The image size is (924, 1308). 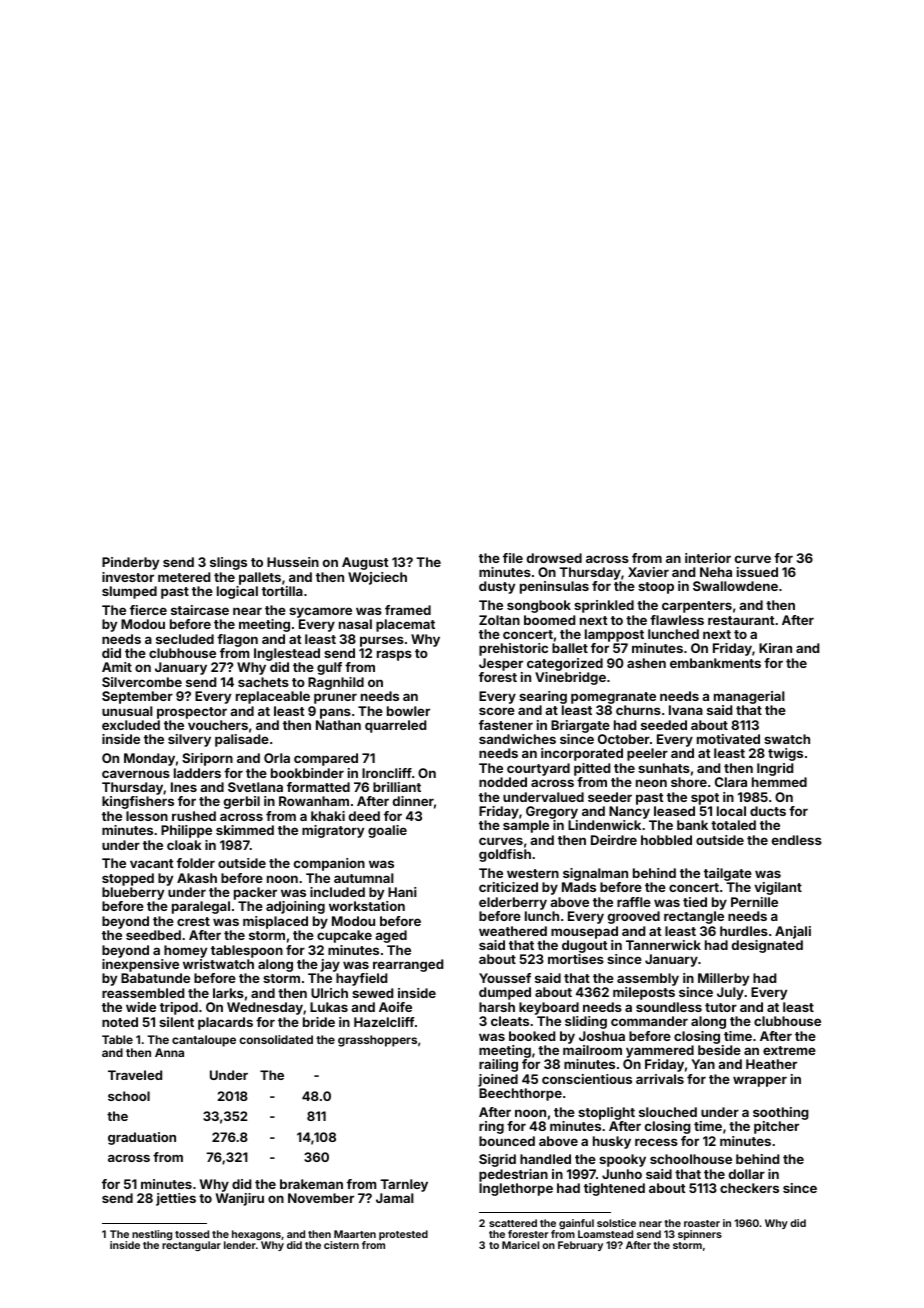 What do you see at coordinates (730, 993) in the page?
I see `July` at bounding box center [730, 993].
